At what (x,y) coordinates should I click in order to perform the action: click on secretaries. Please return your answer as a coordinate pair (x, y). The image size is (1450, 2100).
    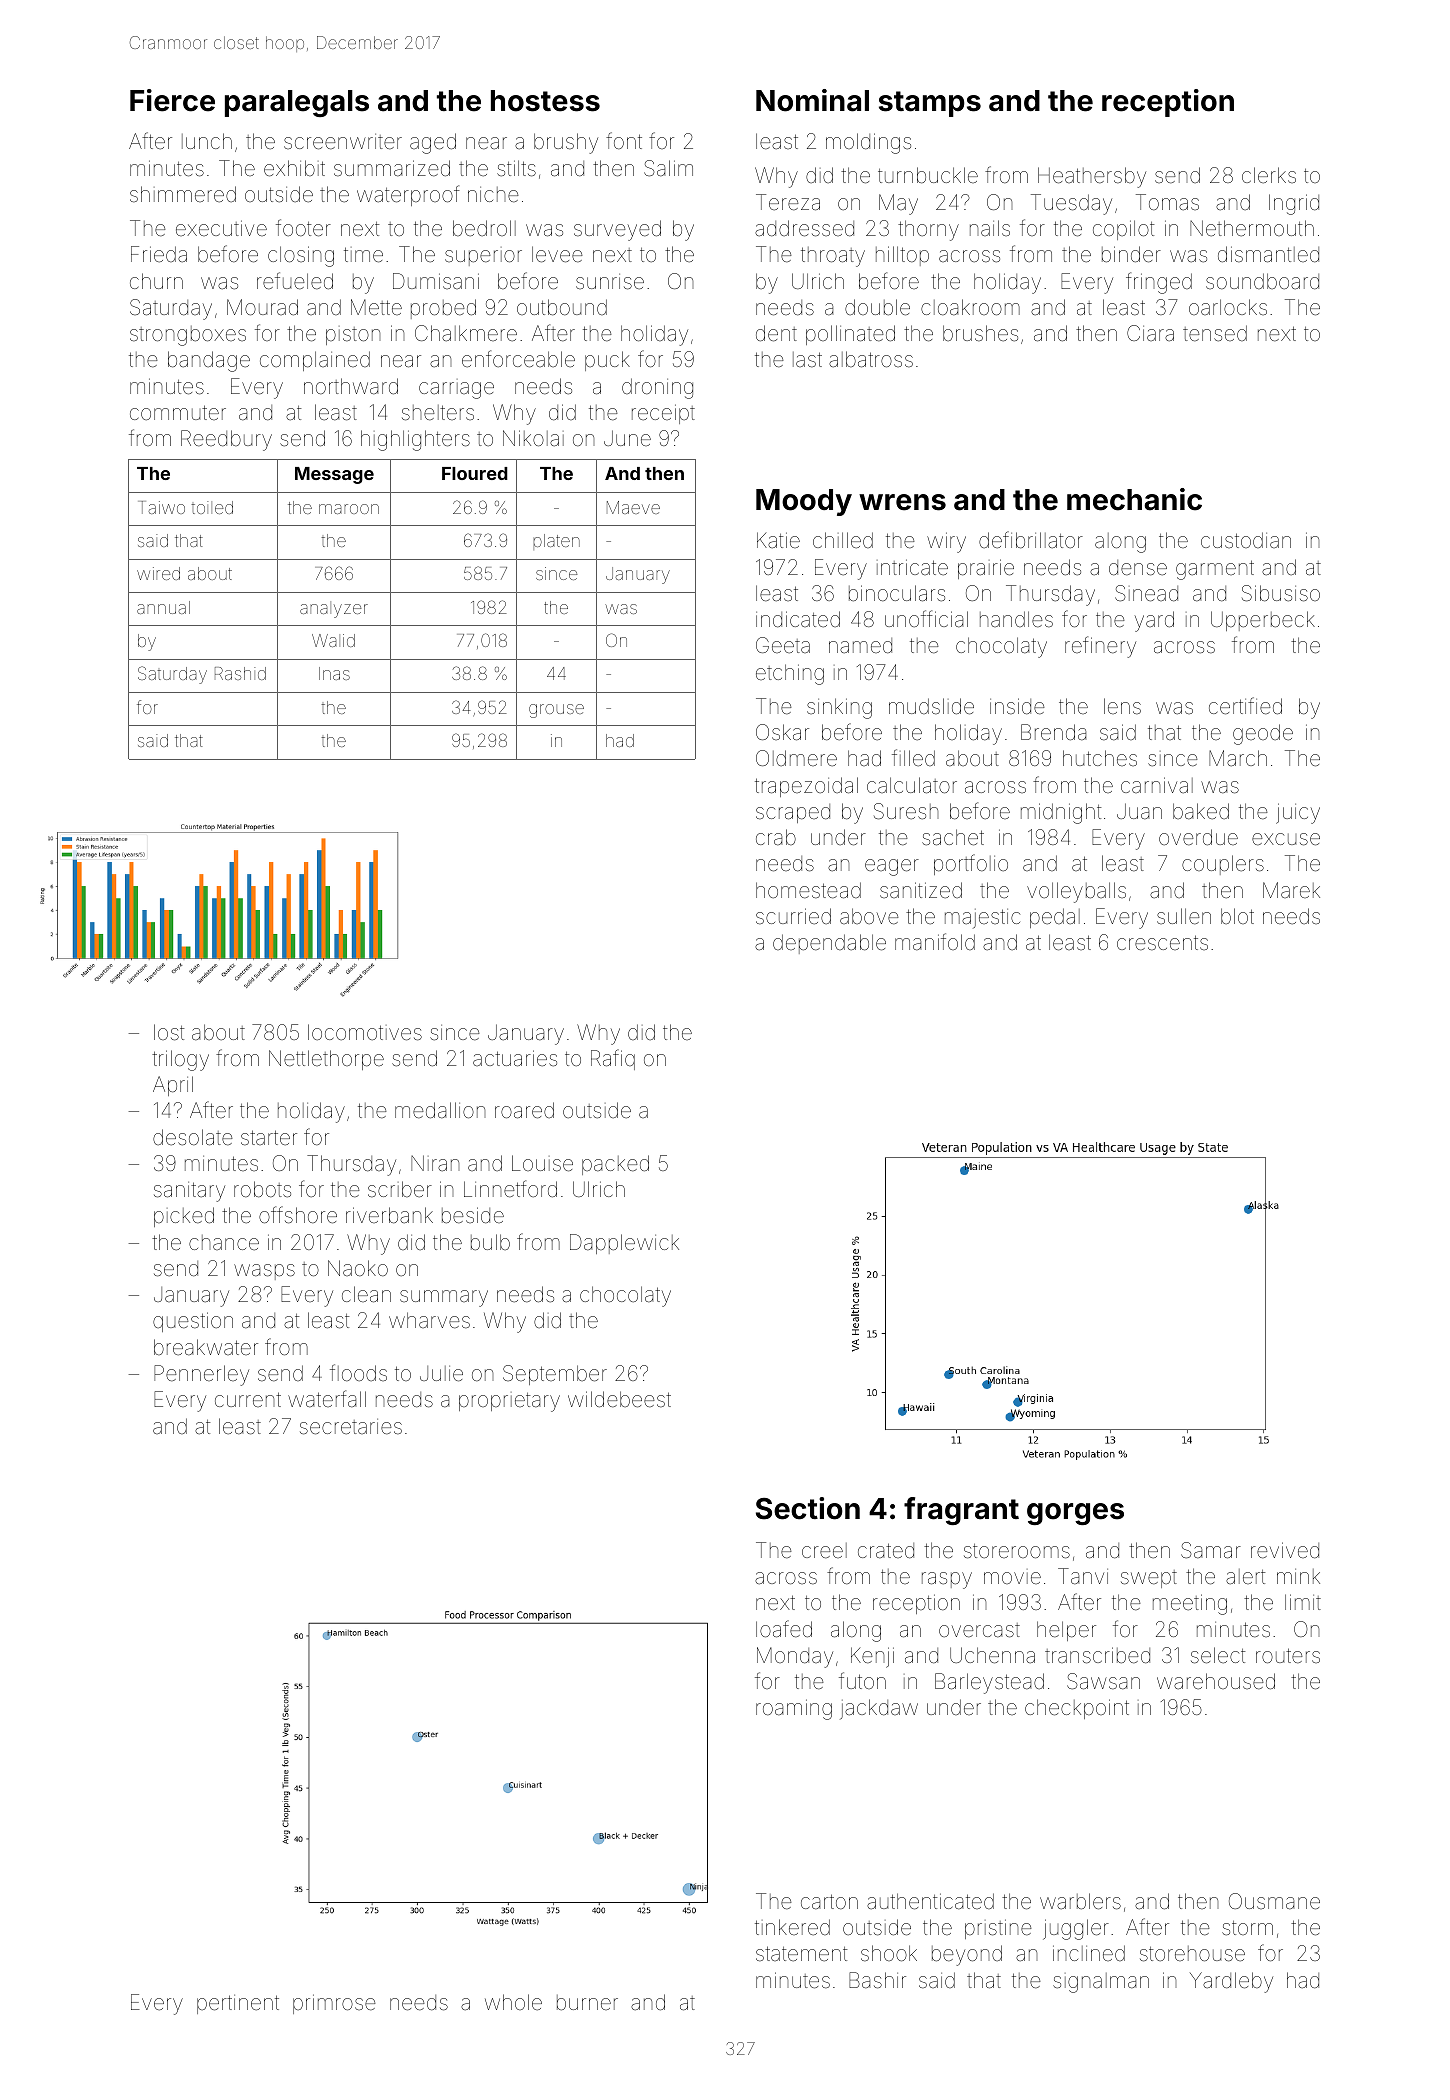
    Looking at the image, I should click on (351, 1427).
